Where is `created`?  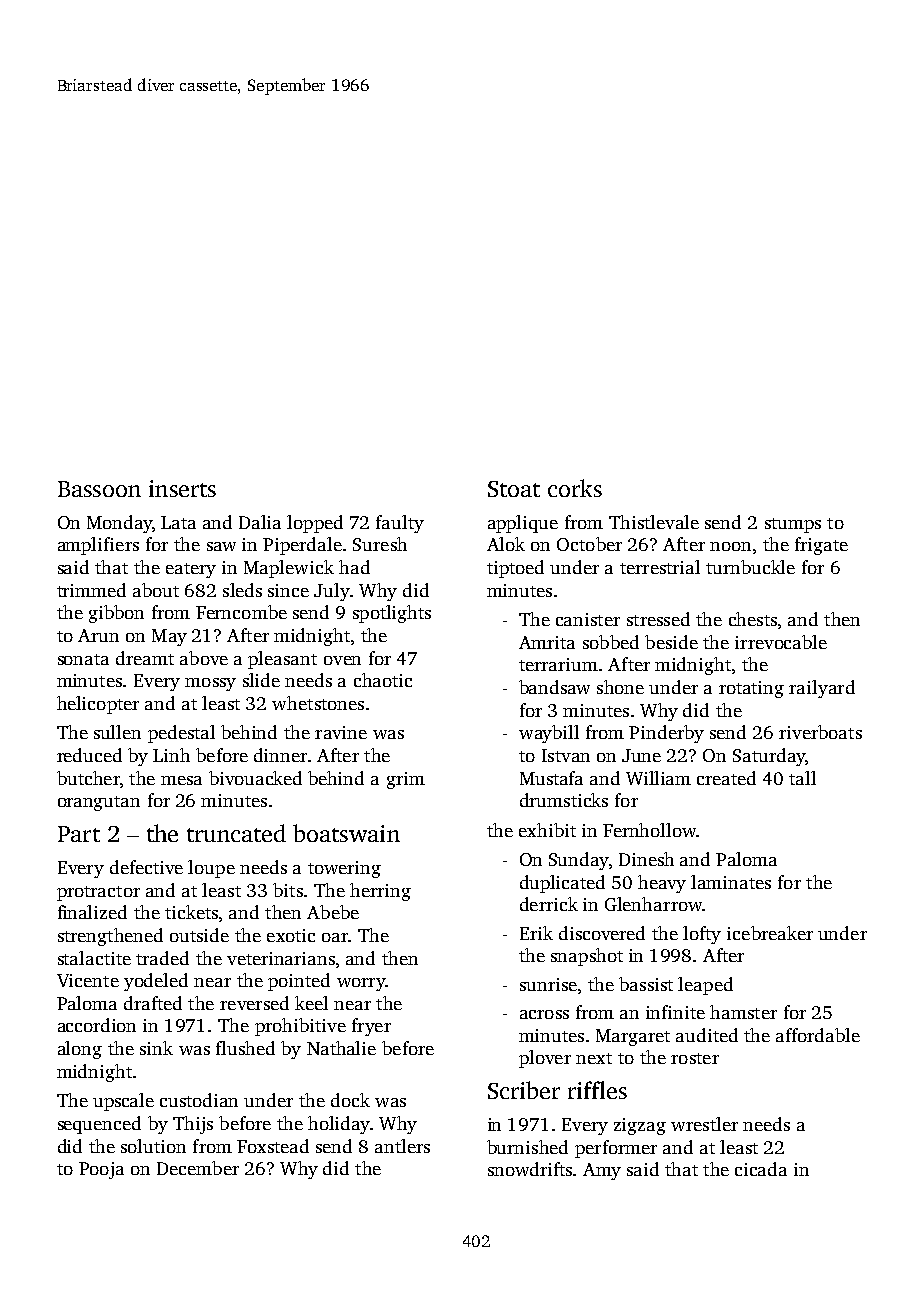
created is located at coordinates (726, 778).
